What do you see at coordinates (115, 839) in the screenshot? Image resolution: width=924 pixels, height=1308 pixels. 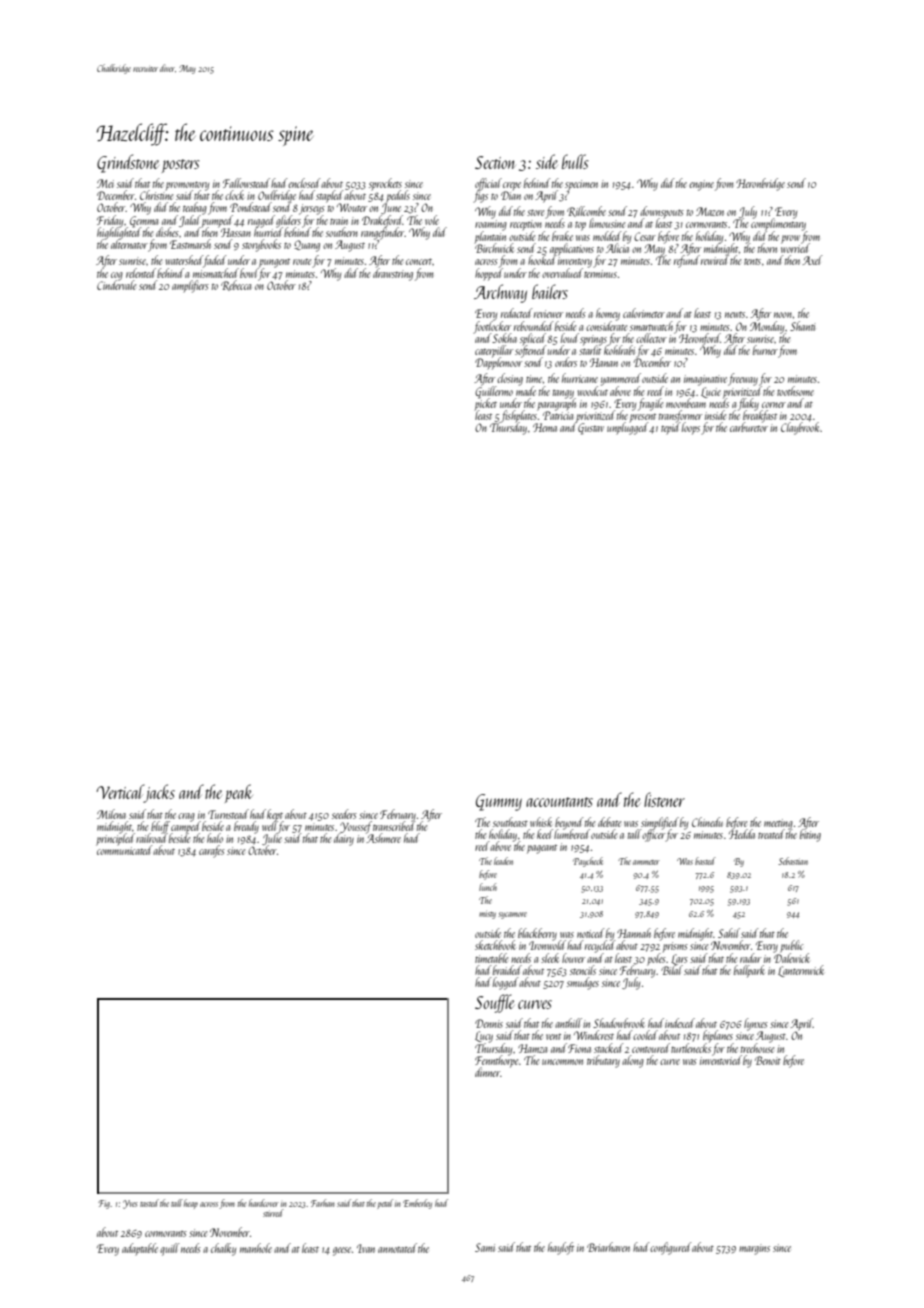 I see `principled` at bounding box center [115, 839].
